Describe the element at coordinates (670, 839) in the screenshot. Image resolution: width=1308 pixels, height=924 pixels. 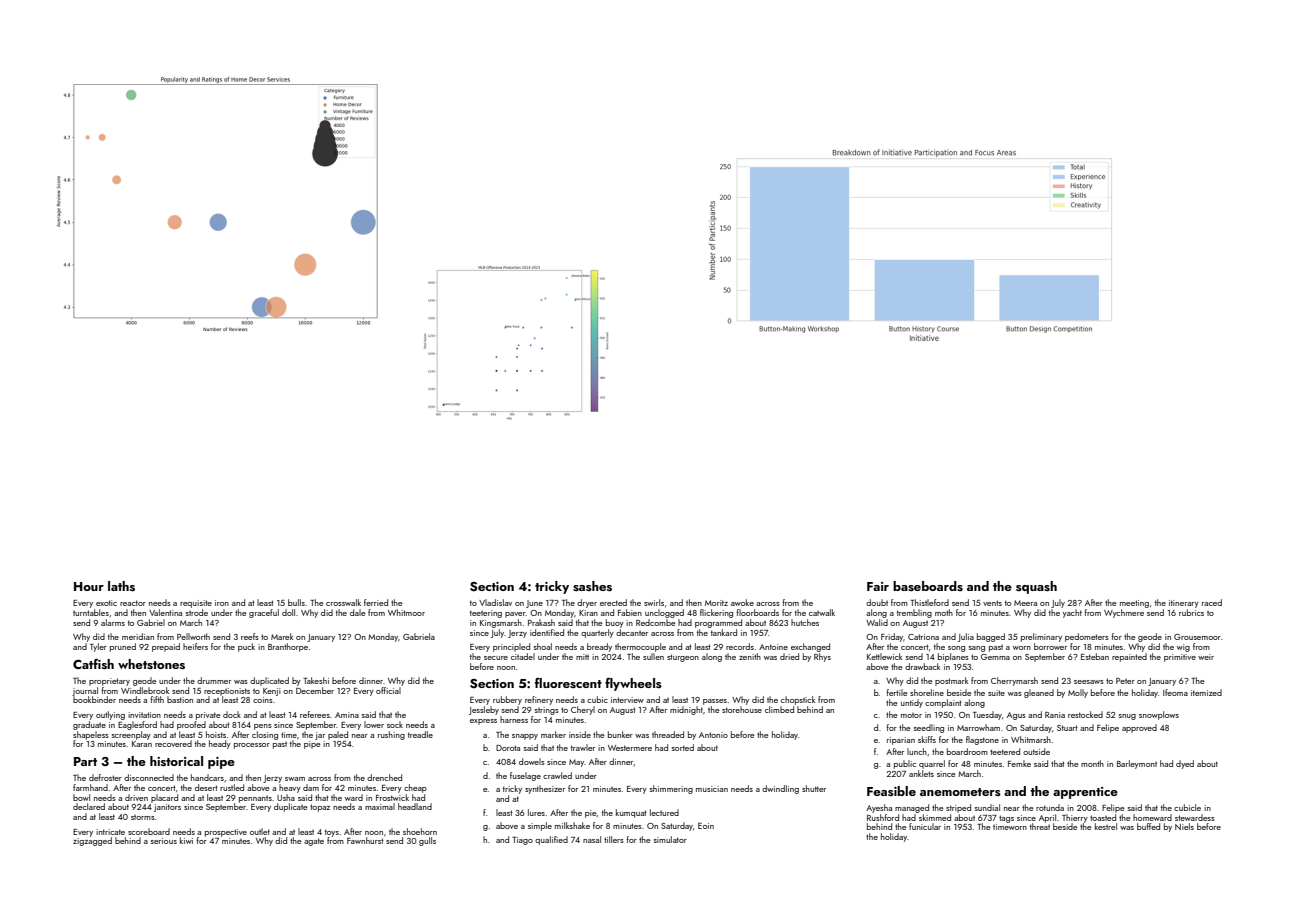
I see `simulator` at that location.
